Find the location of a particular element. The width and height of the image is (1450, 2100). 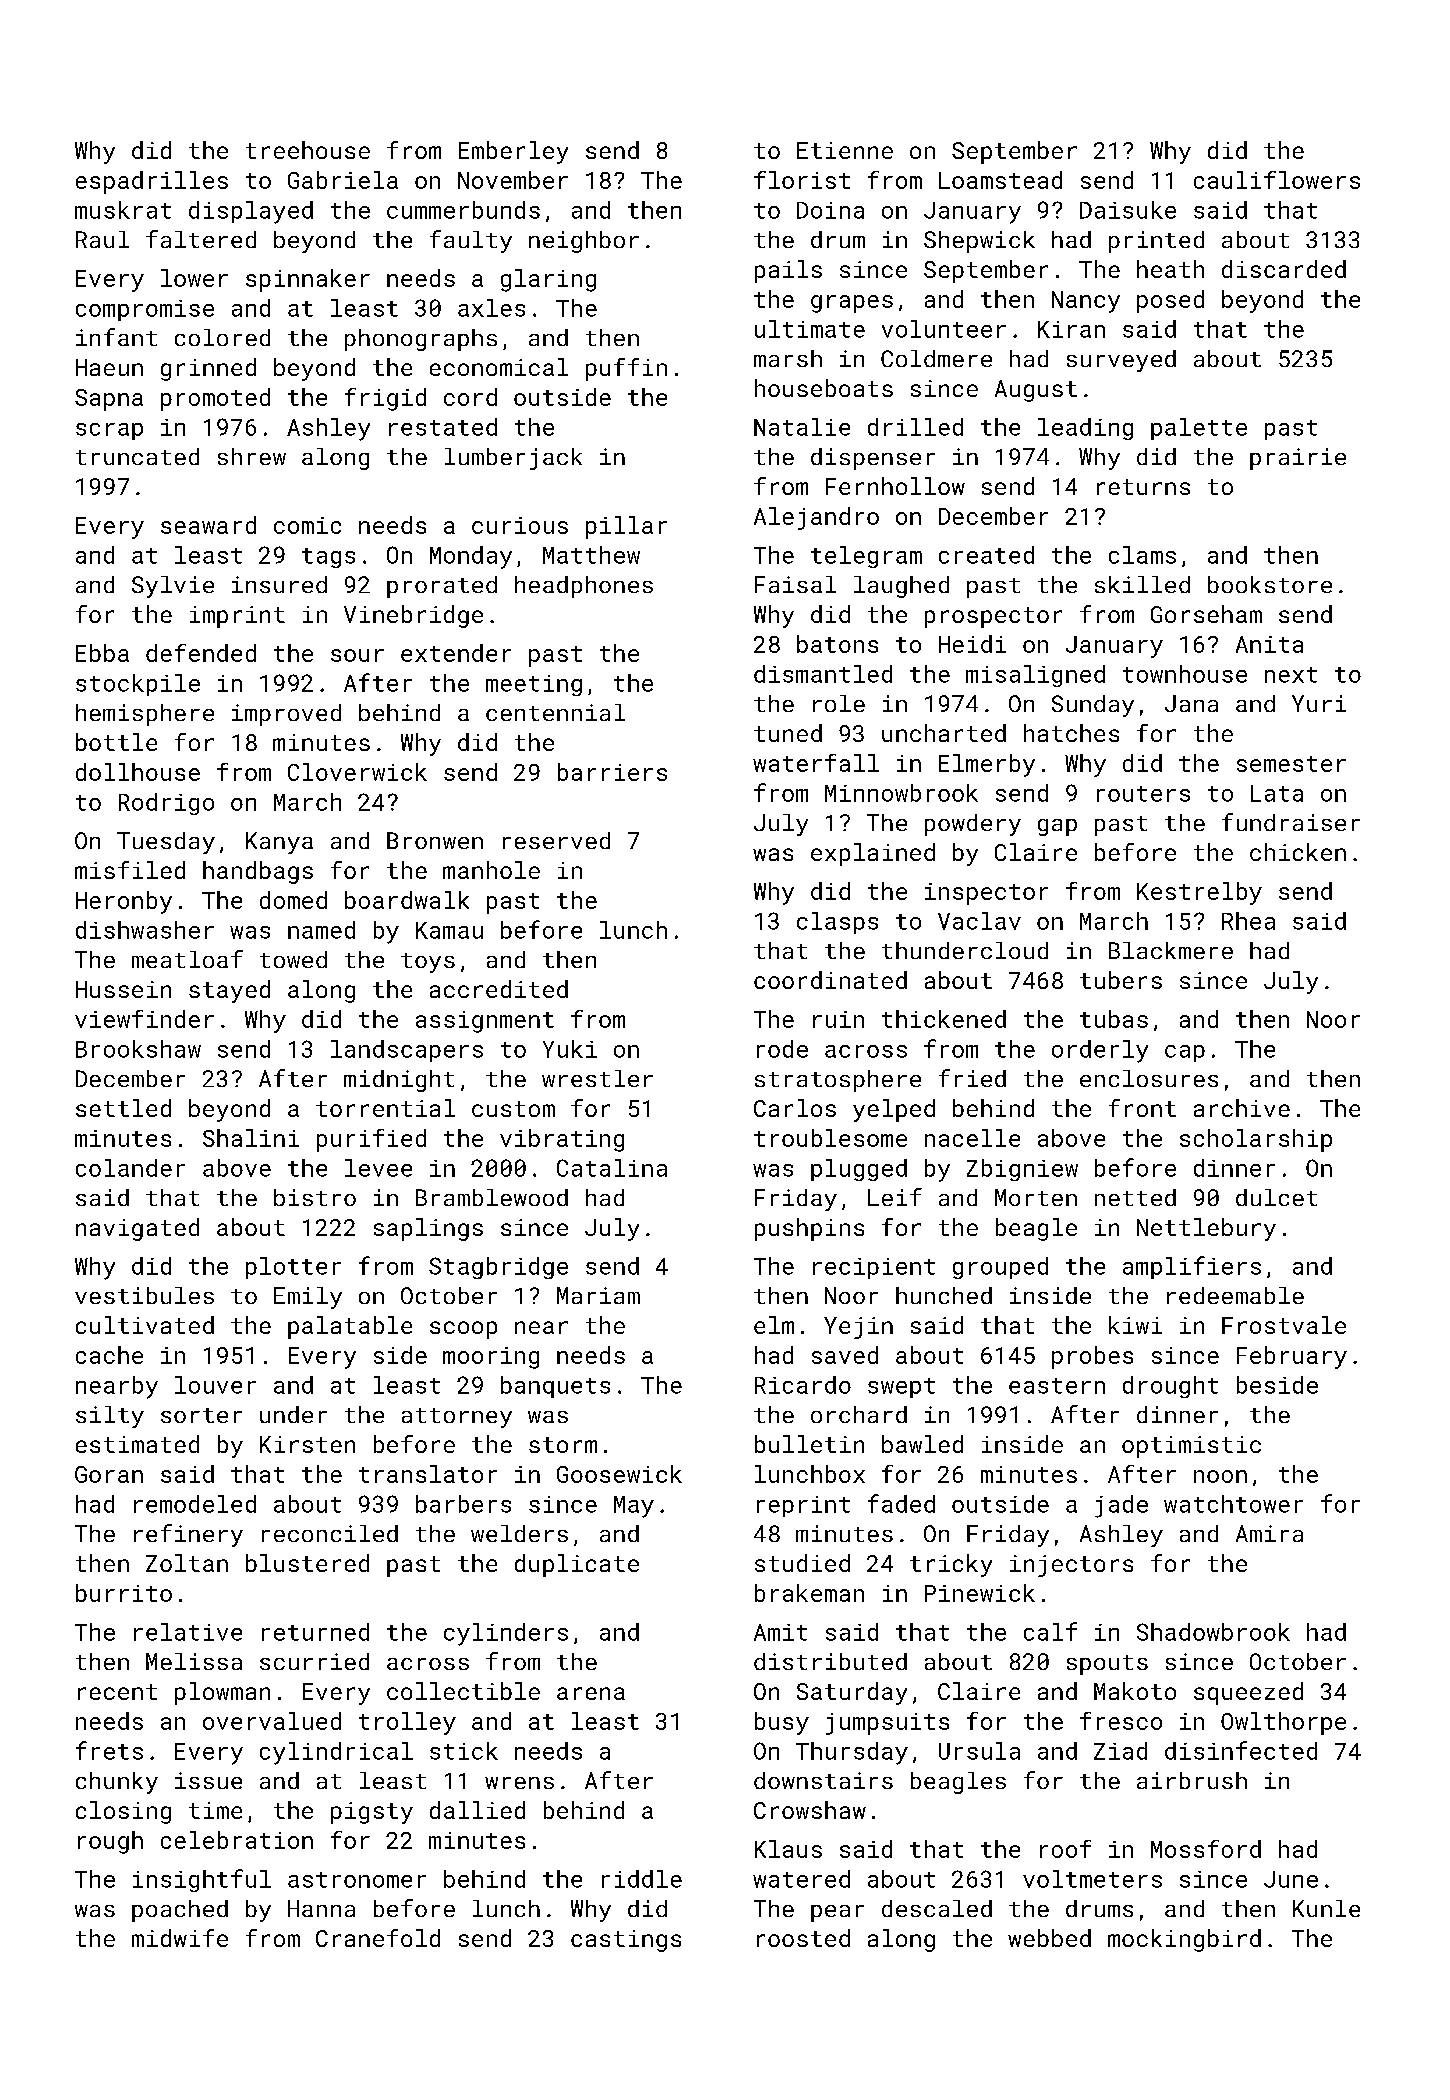

espadrilles is located at coordinates (152, 182).
